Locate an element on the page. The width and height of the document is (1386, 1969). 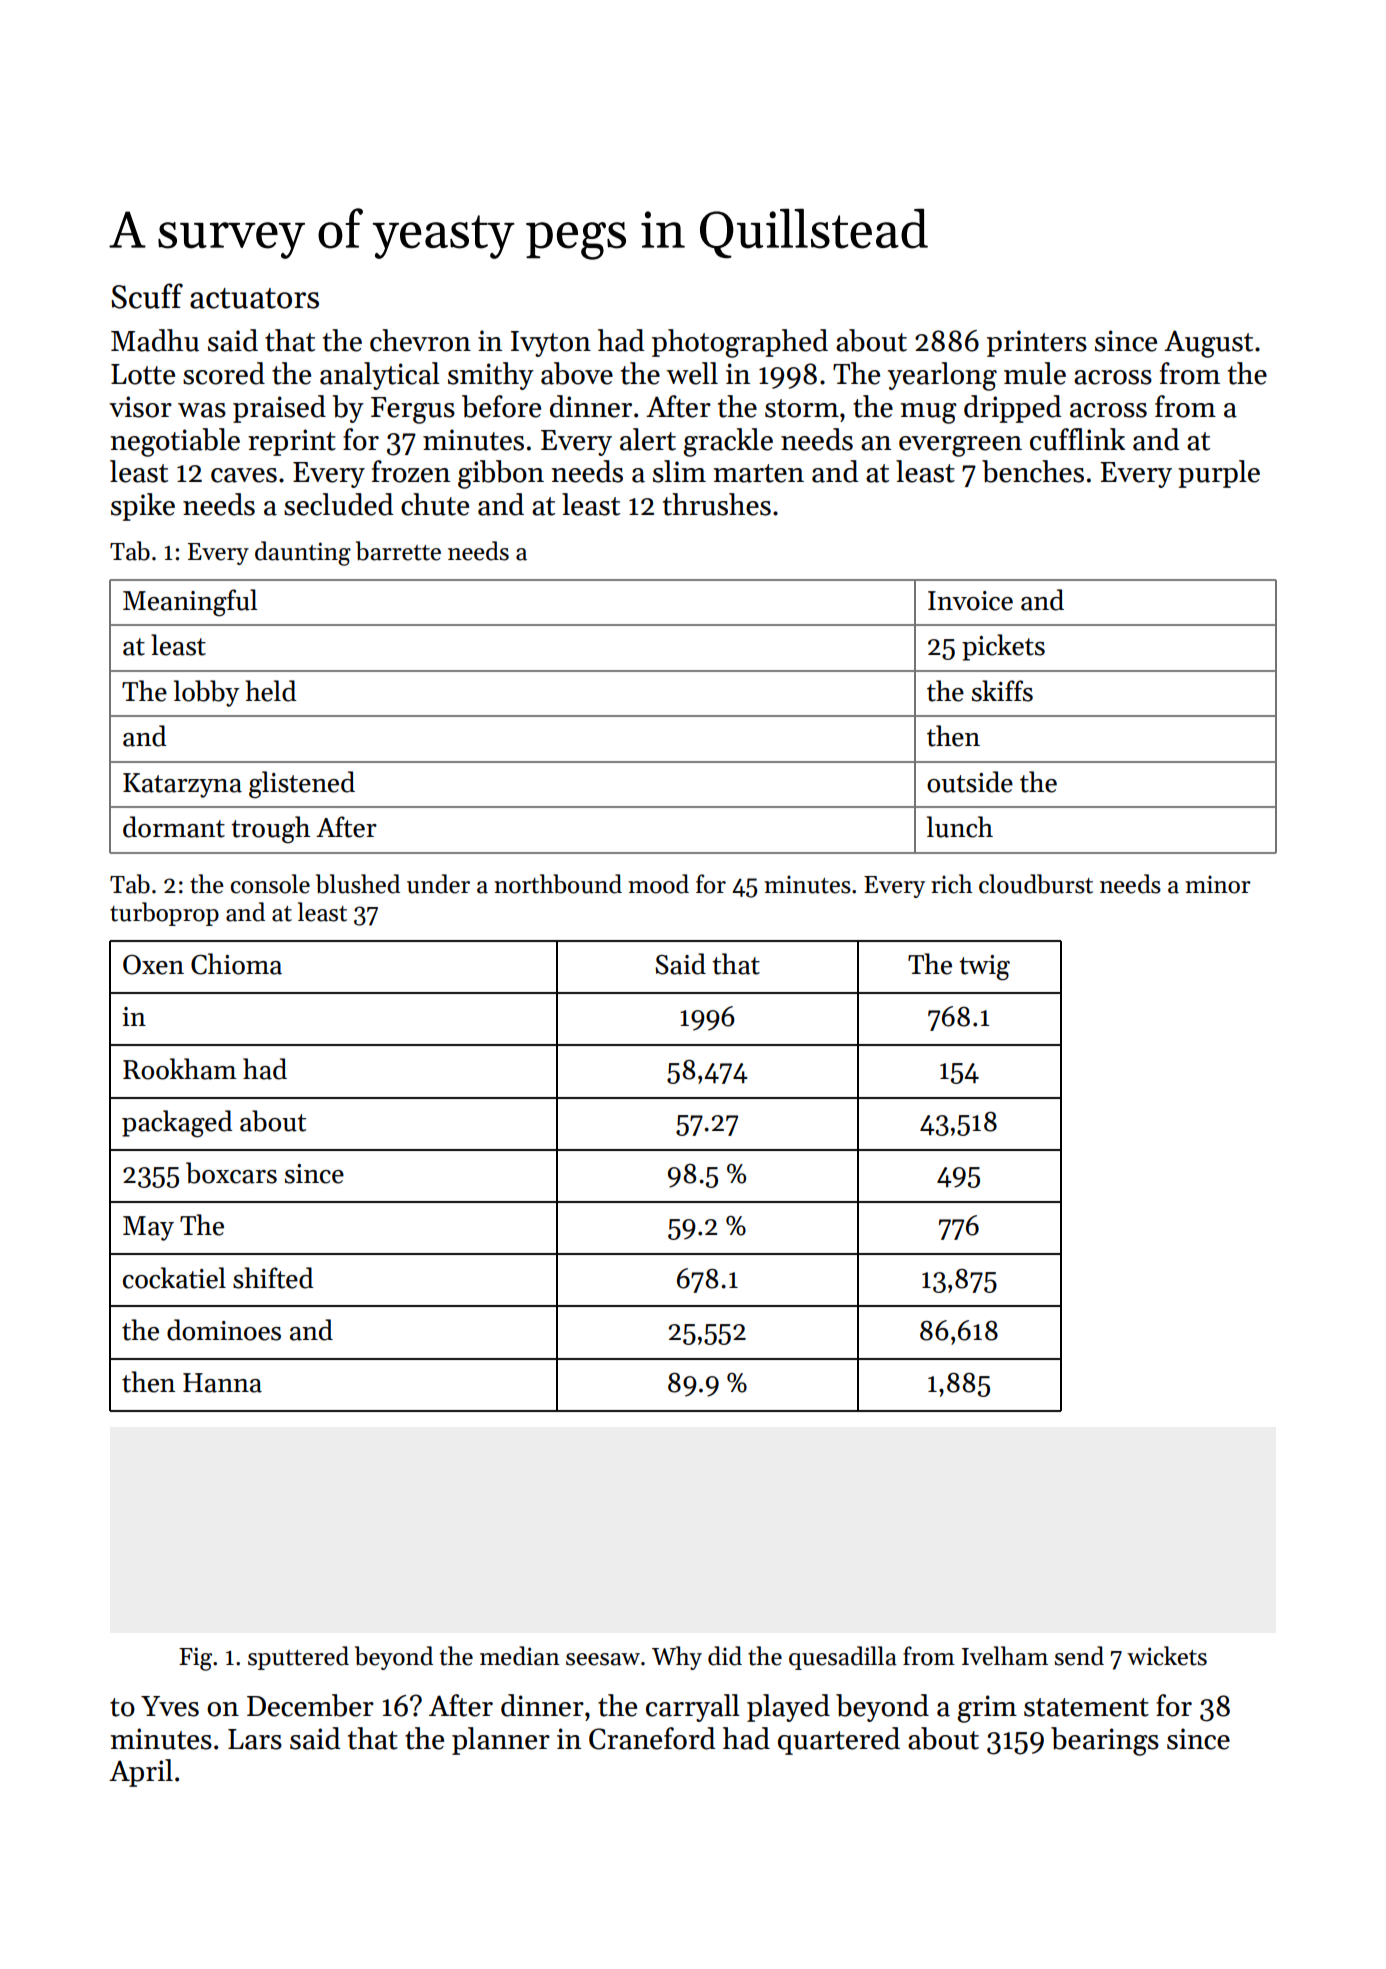
Lars is located at coordinates (255, 1739).
